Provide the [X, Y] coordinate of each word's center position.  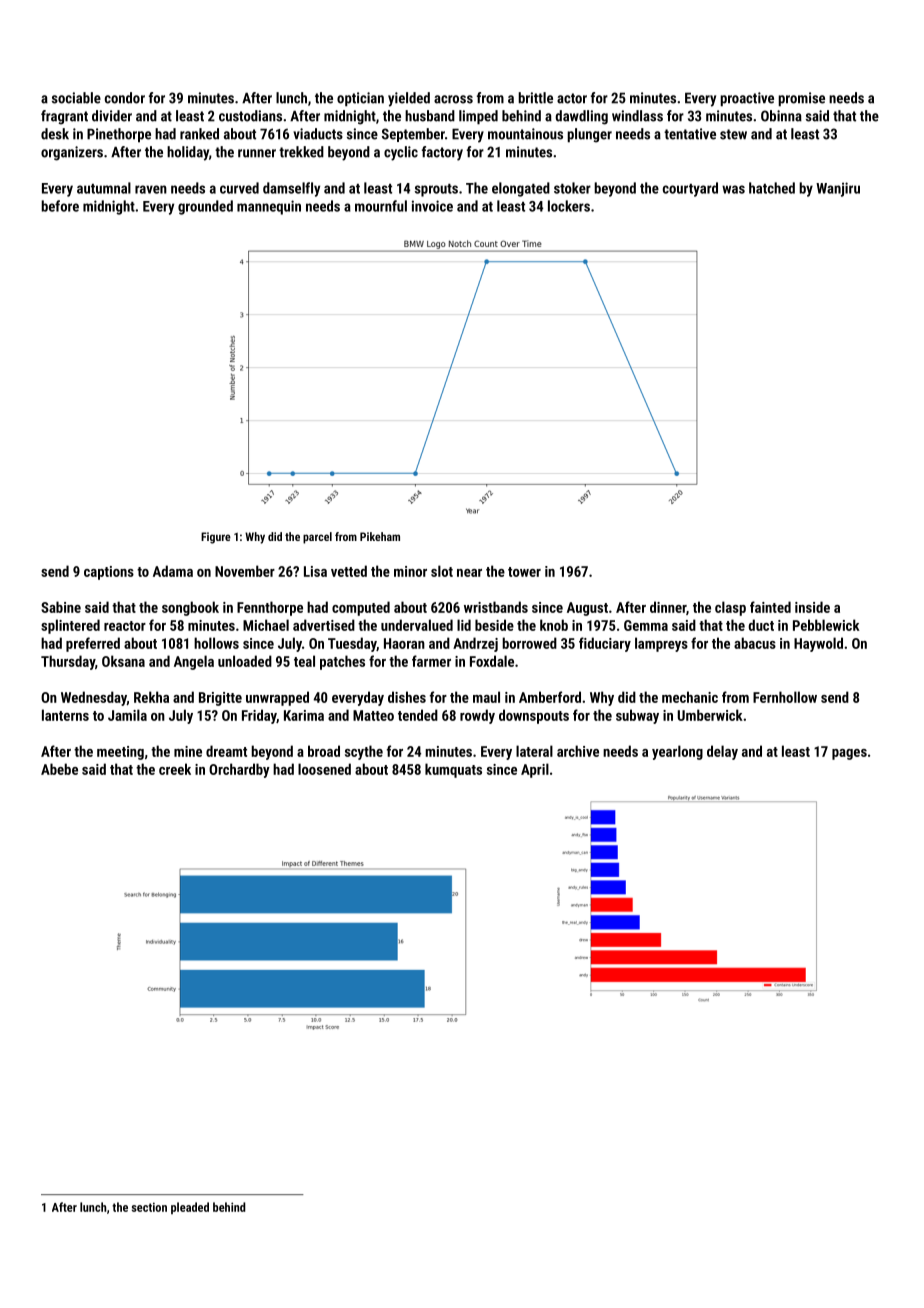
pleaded [190, 1208]
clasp [730, 608]
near [469, 573]
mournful [381, 206]
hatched [772, 188]
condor [125, 98]
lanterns [65, 715]
